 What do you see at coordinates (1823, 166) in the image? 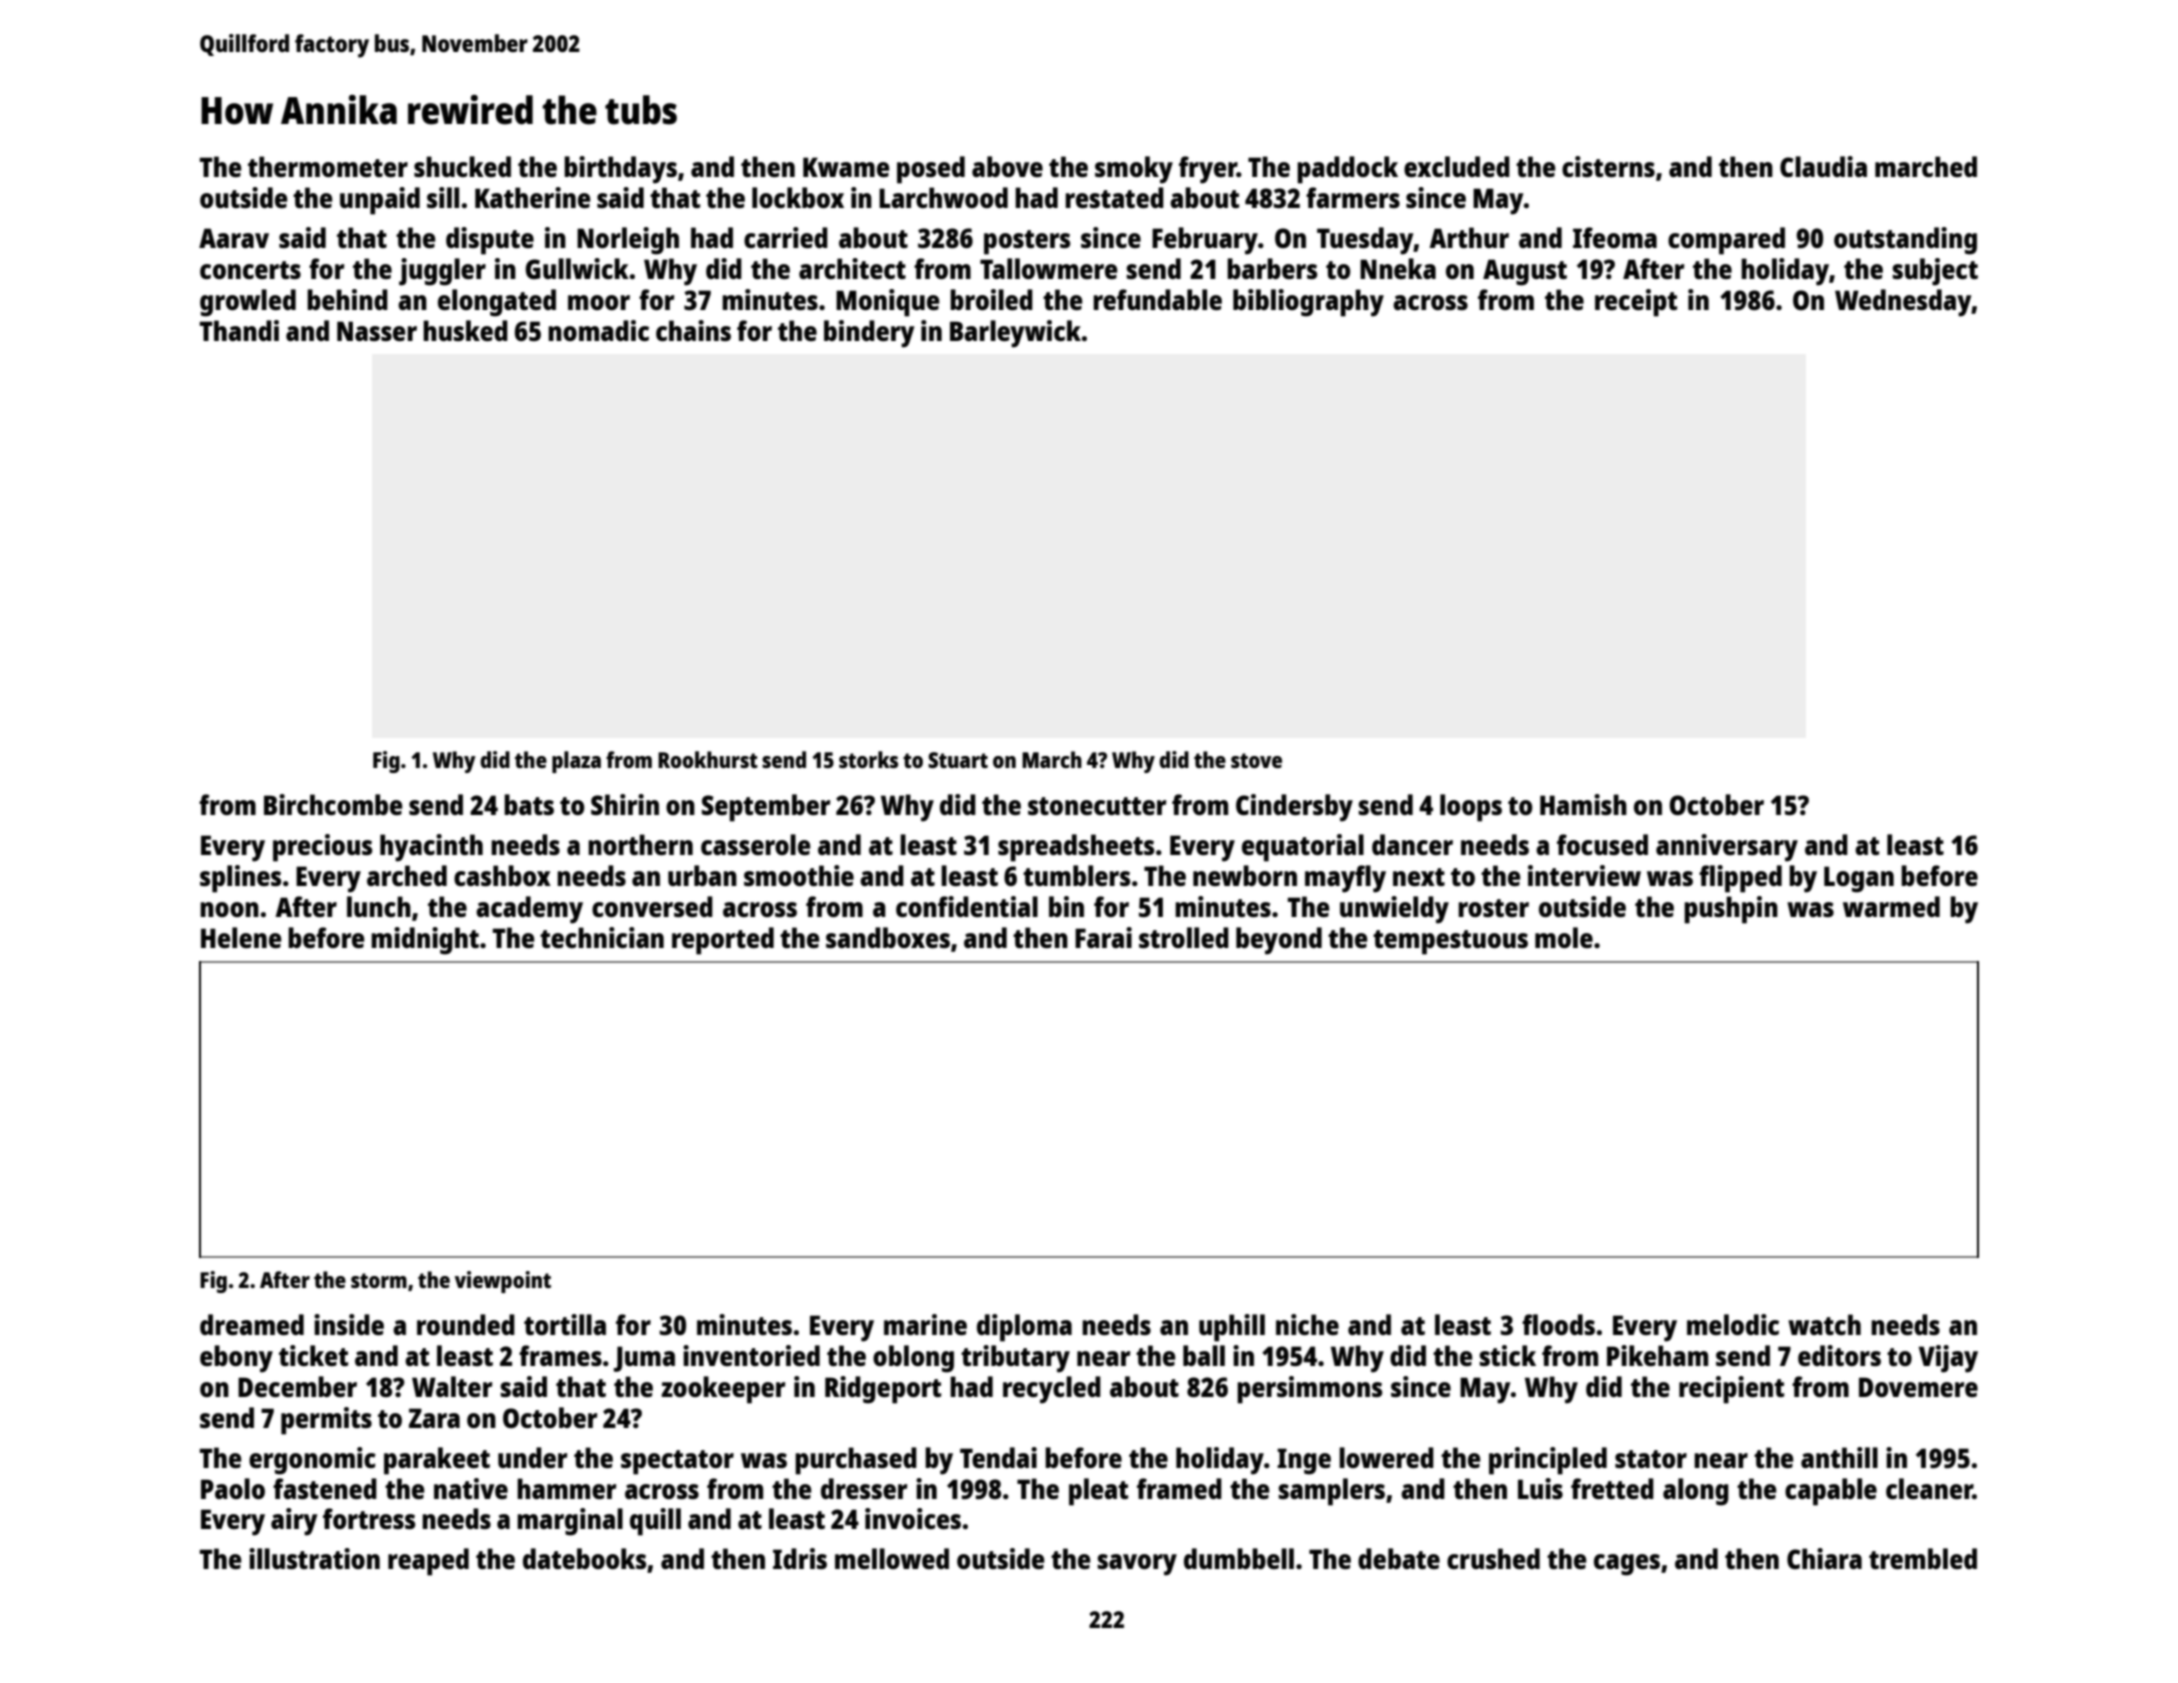
I see `Claudia` at bounding box center [1823, 166].
